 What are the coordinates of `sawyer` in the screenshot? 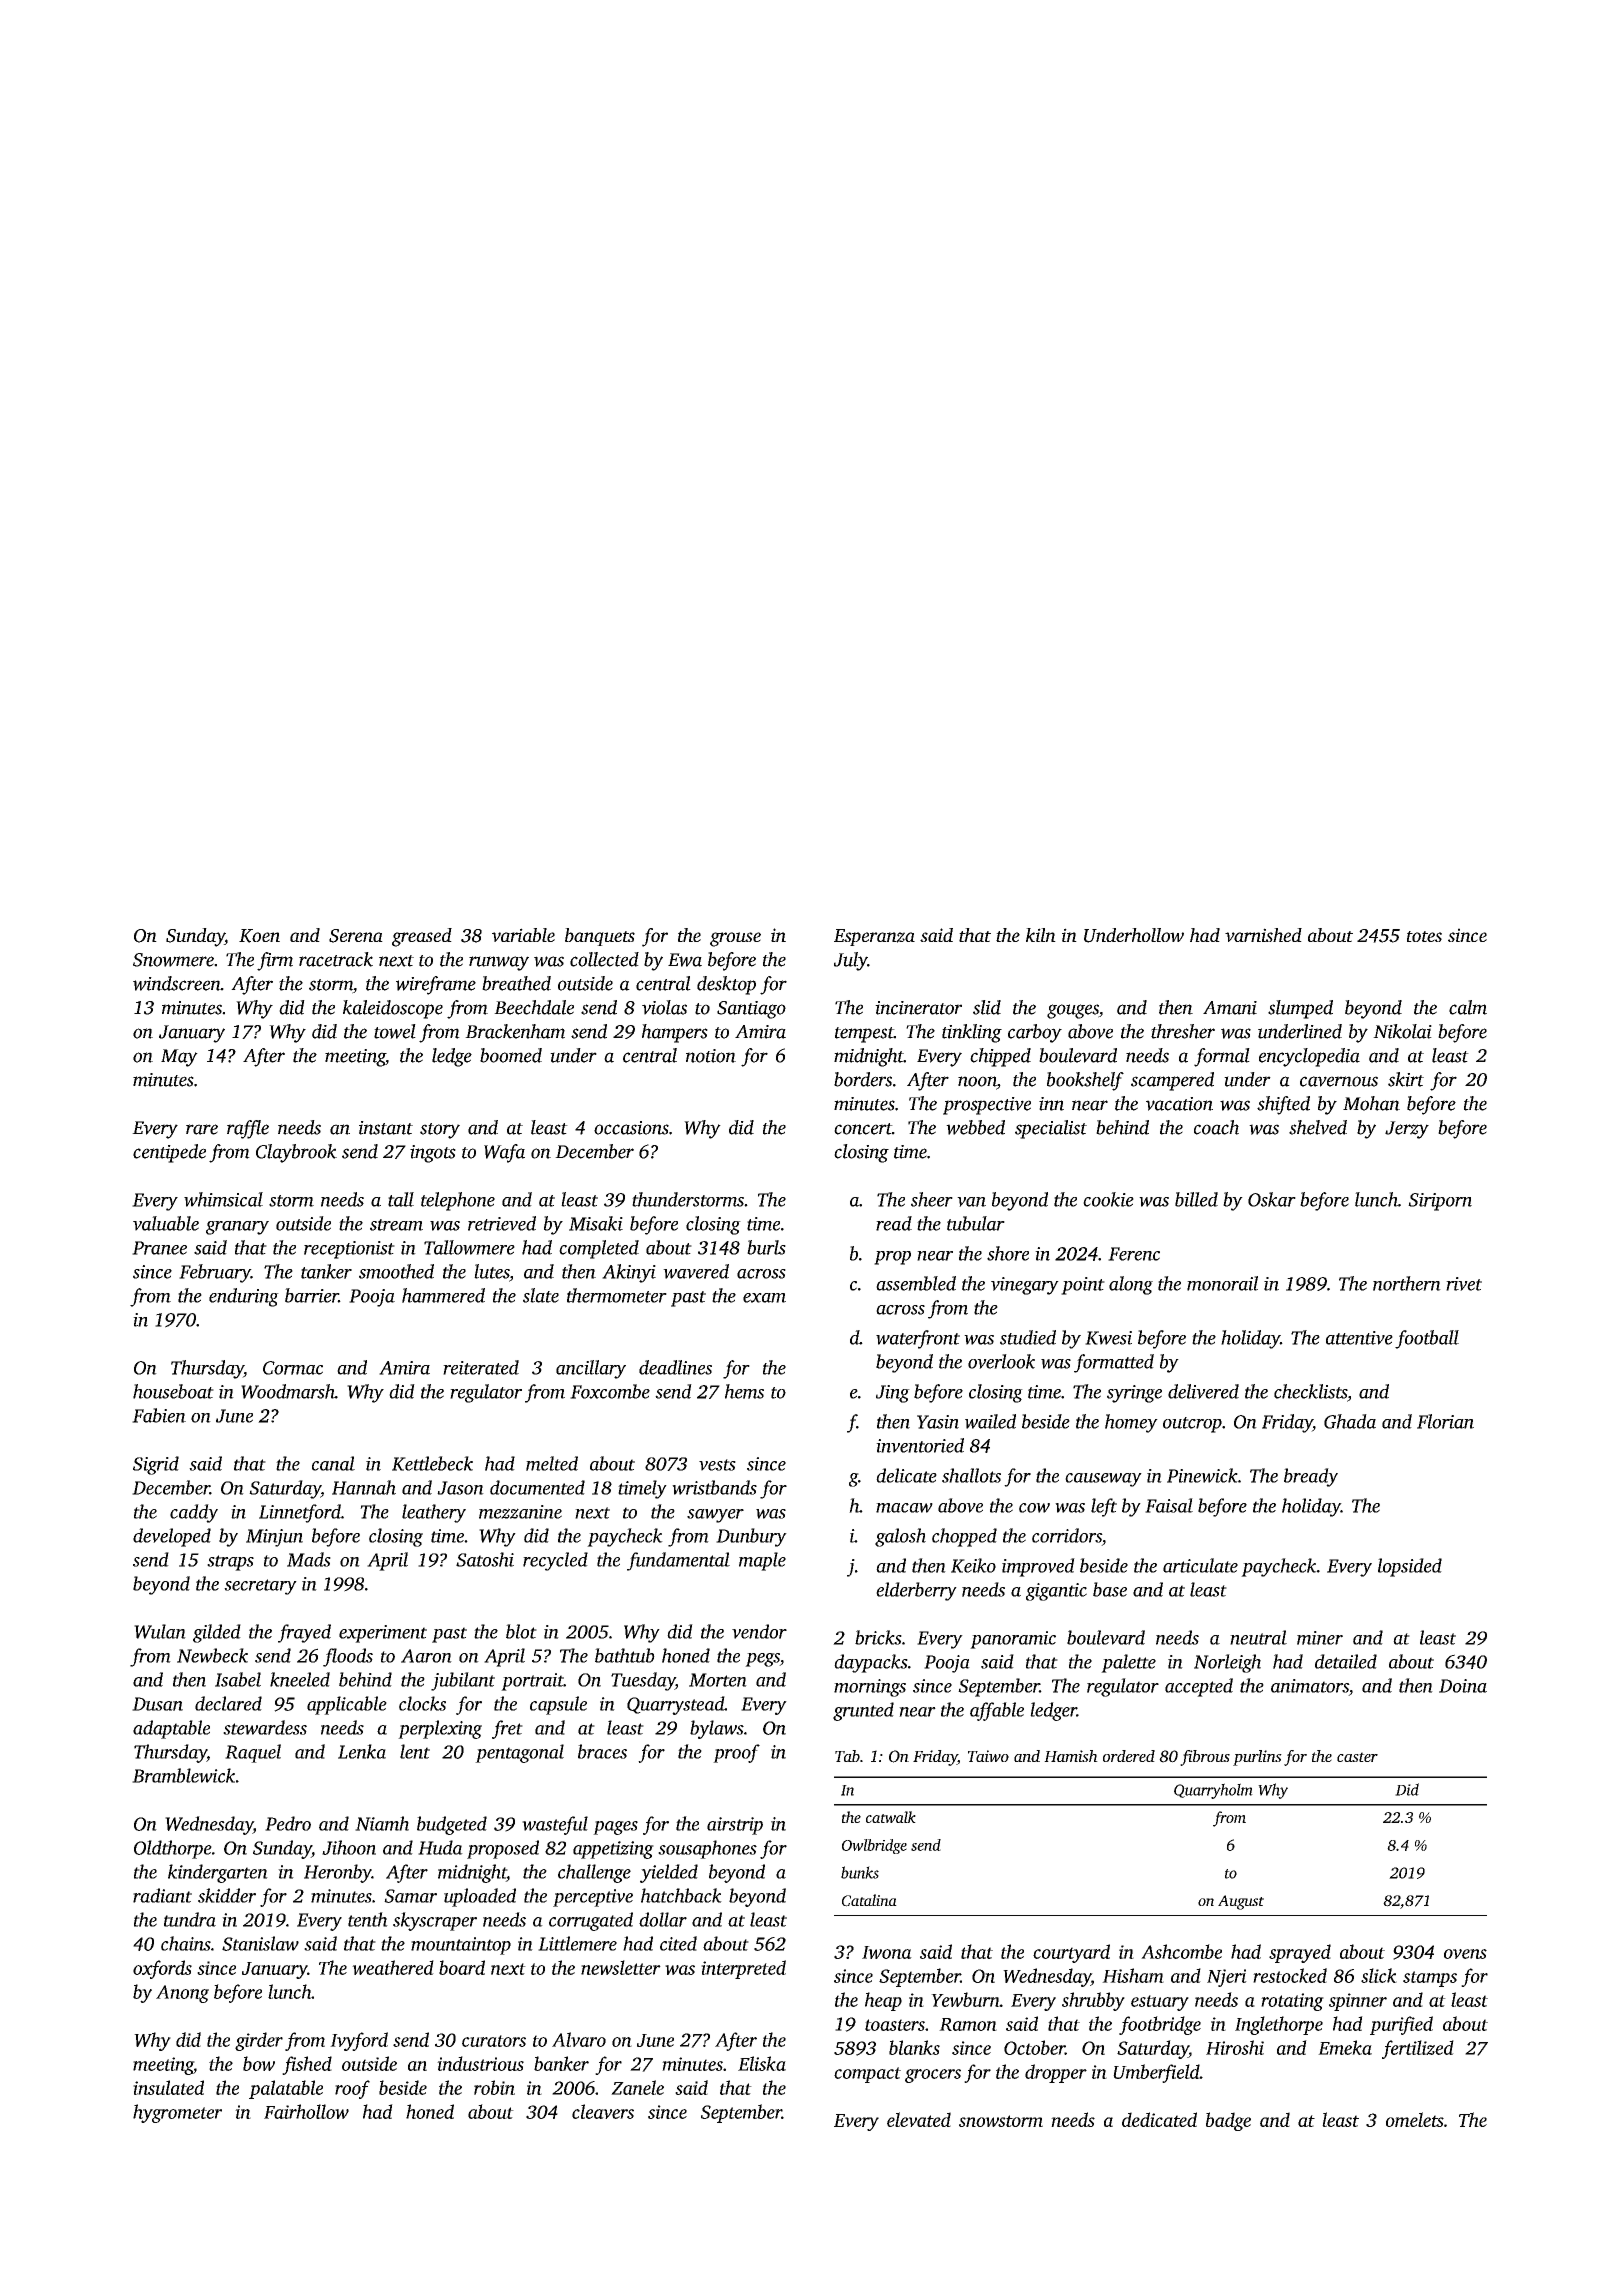 It's located at (715, 1516).
